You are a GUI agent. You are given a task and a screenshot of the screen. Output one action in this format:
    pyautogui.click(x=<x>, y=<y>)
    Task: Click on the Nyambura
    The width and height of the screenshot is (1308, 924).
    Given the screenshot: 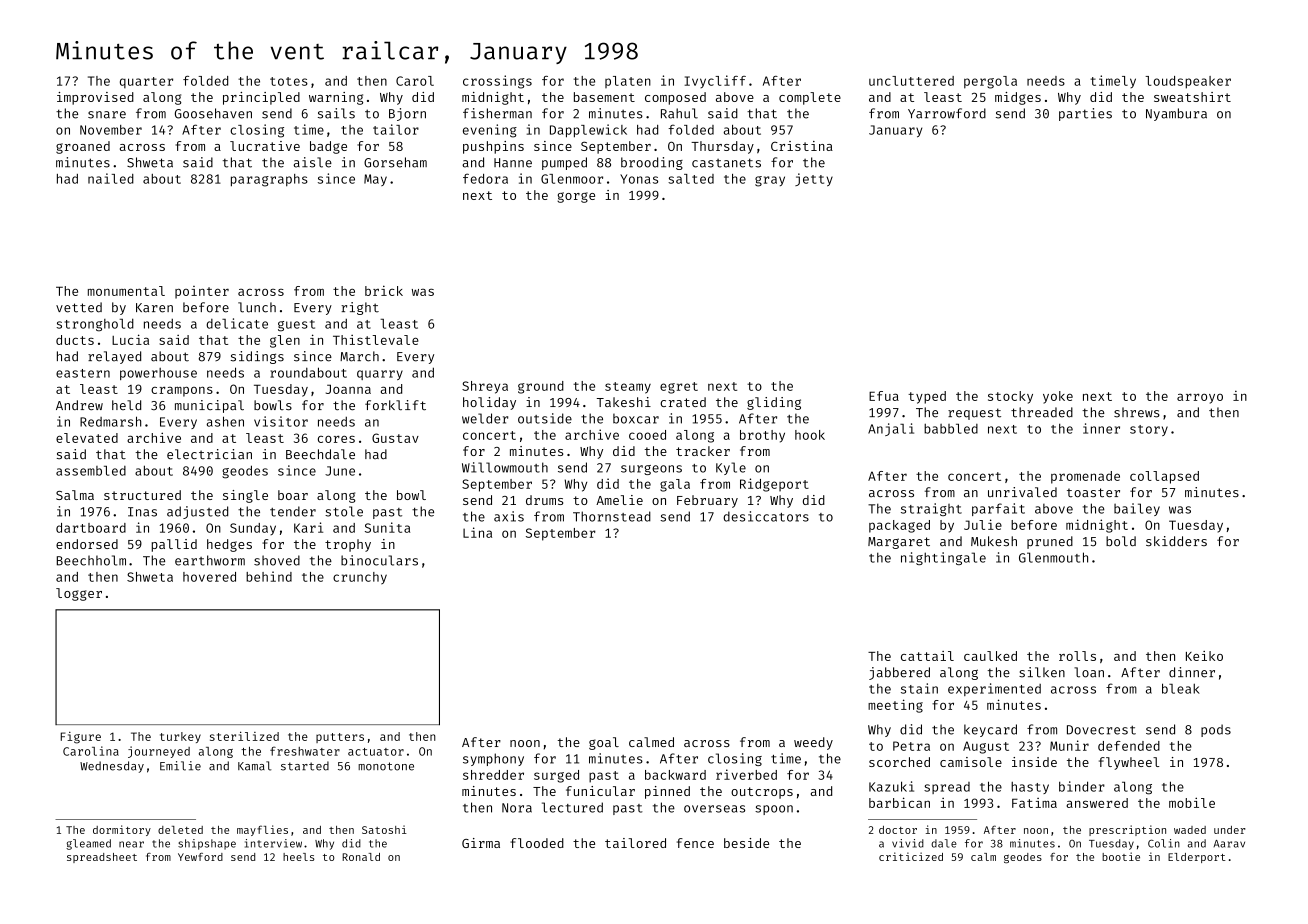 What is the action you would take?
    pyautogui.click(x=1176, y=114)
